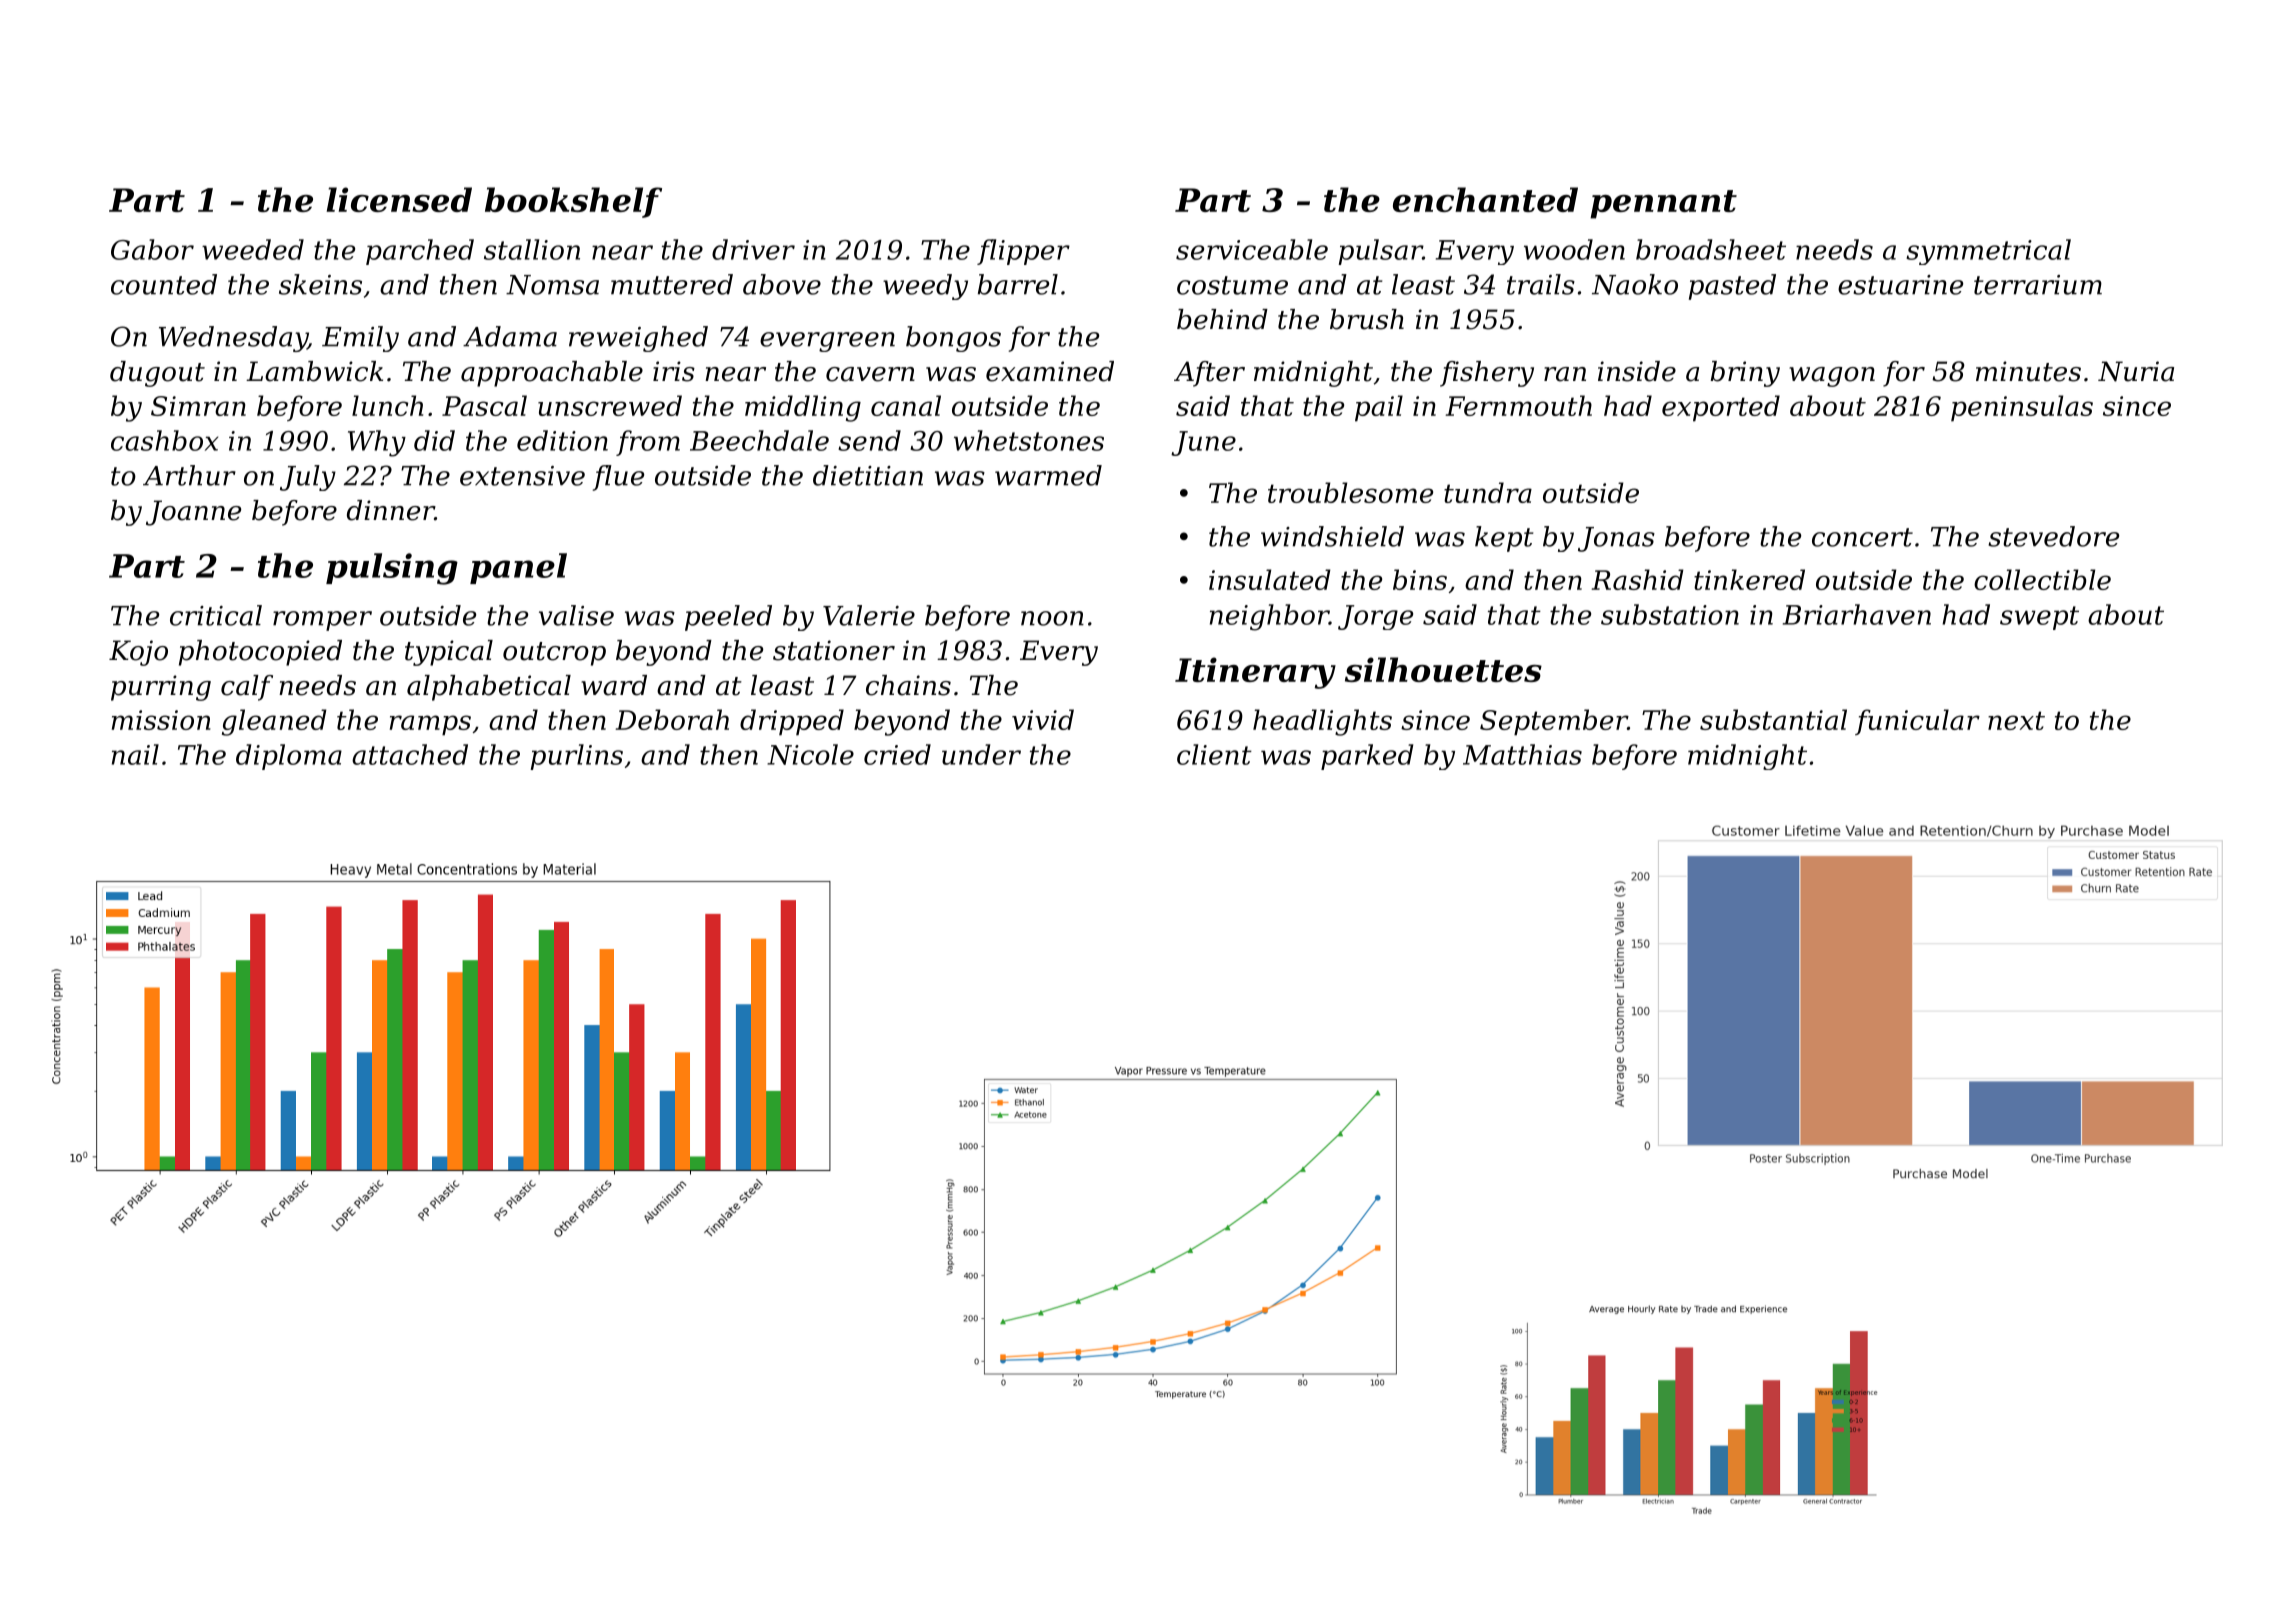  What do you see at coordinates (868, 475) in the image?
I see `dietitian` at bounding box center [868, 475].
